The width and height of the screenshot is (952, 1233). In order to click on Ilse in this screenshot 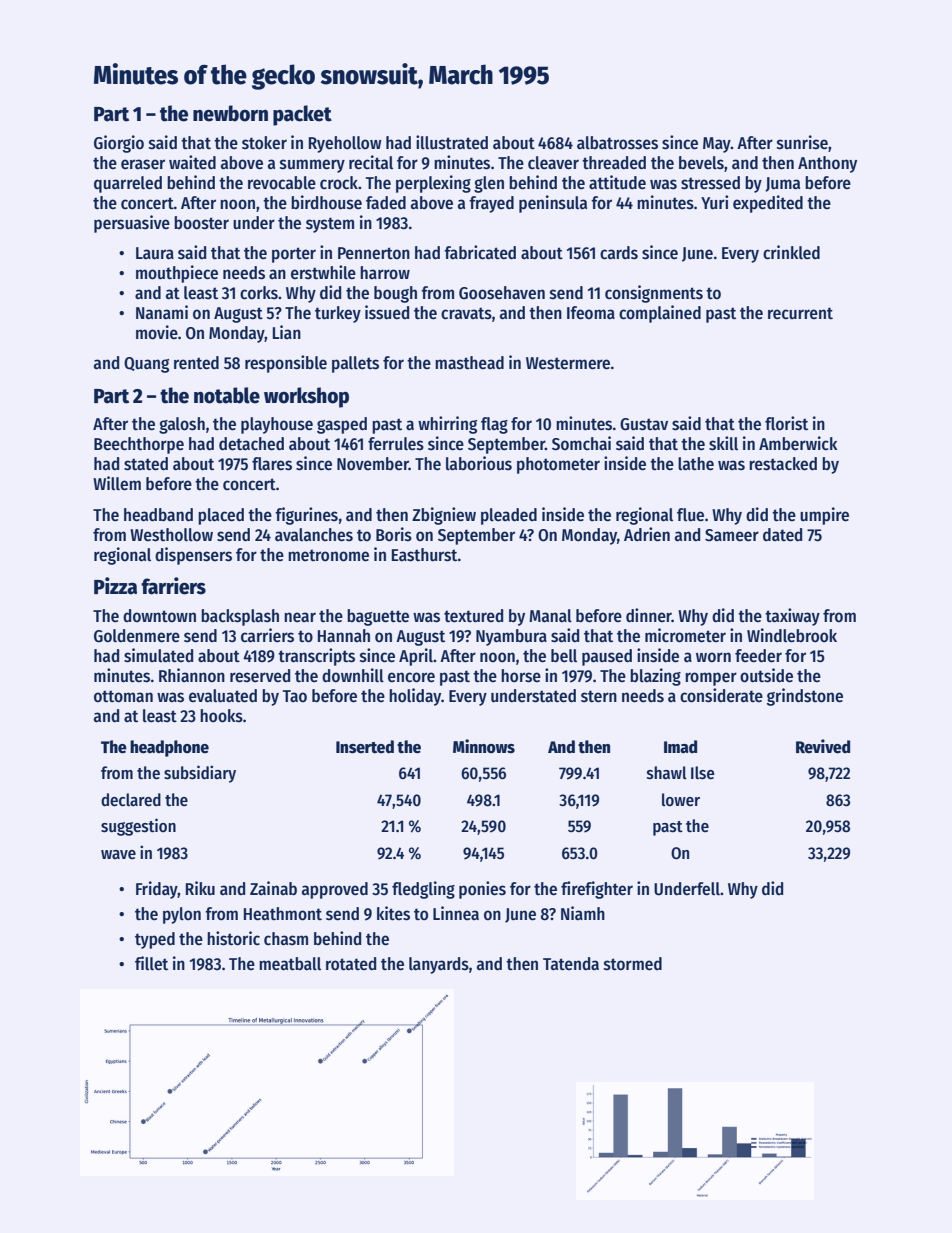, I will do `click(703, 773)`.
